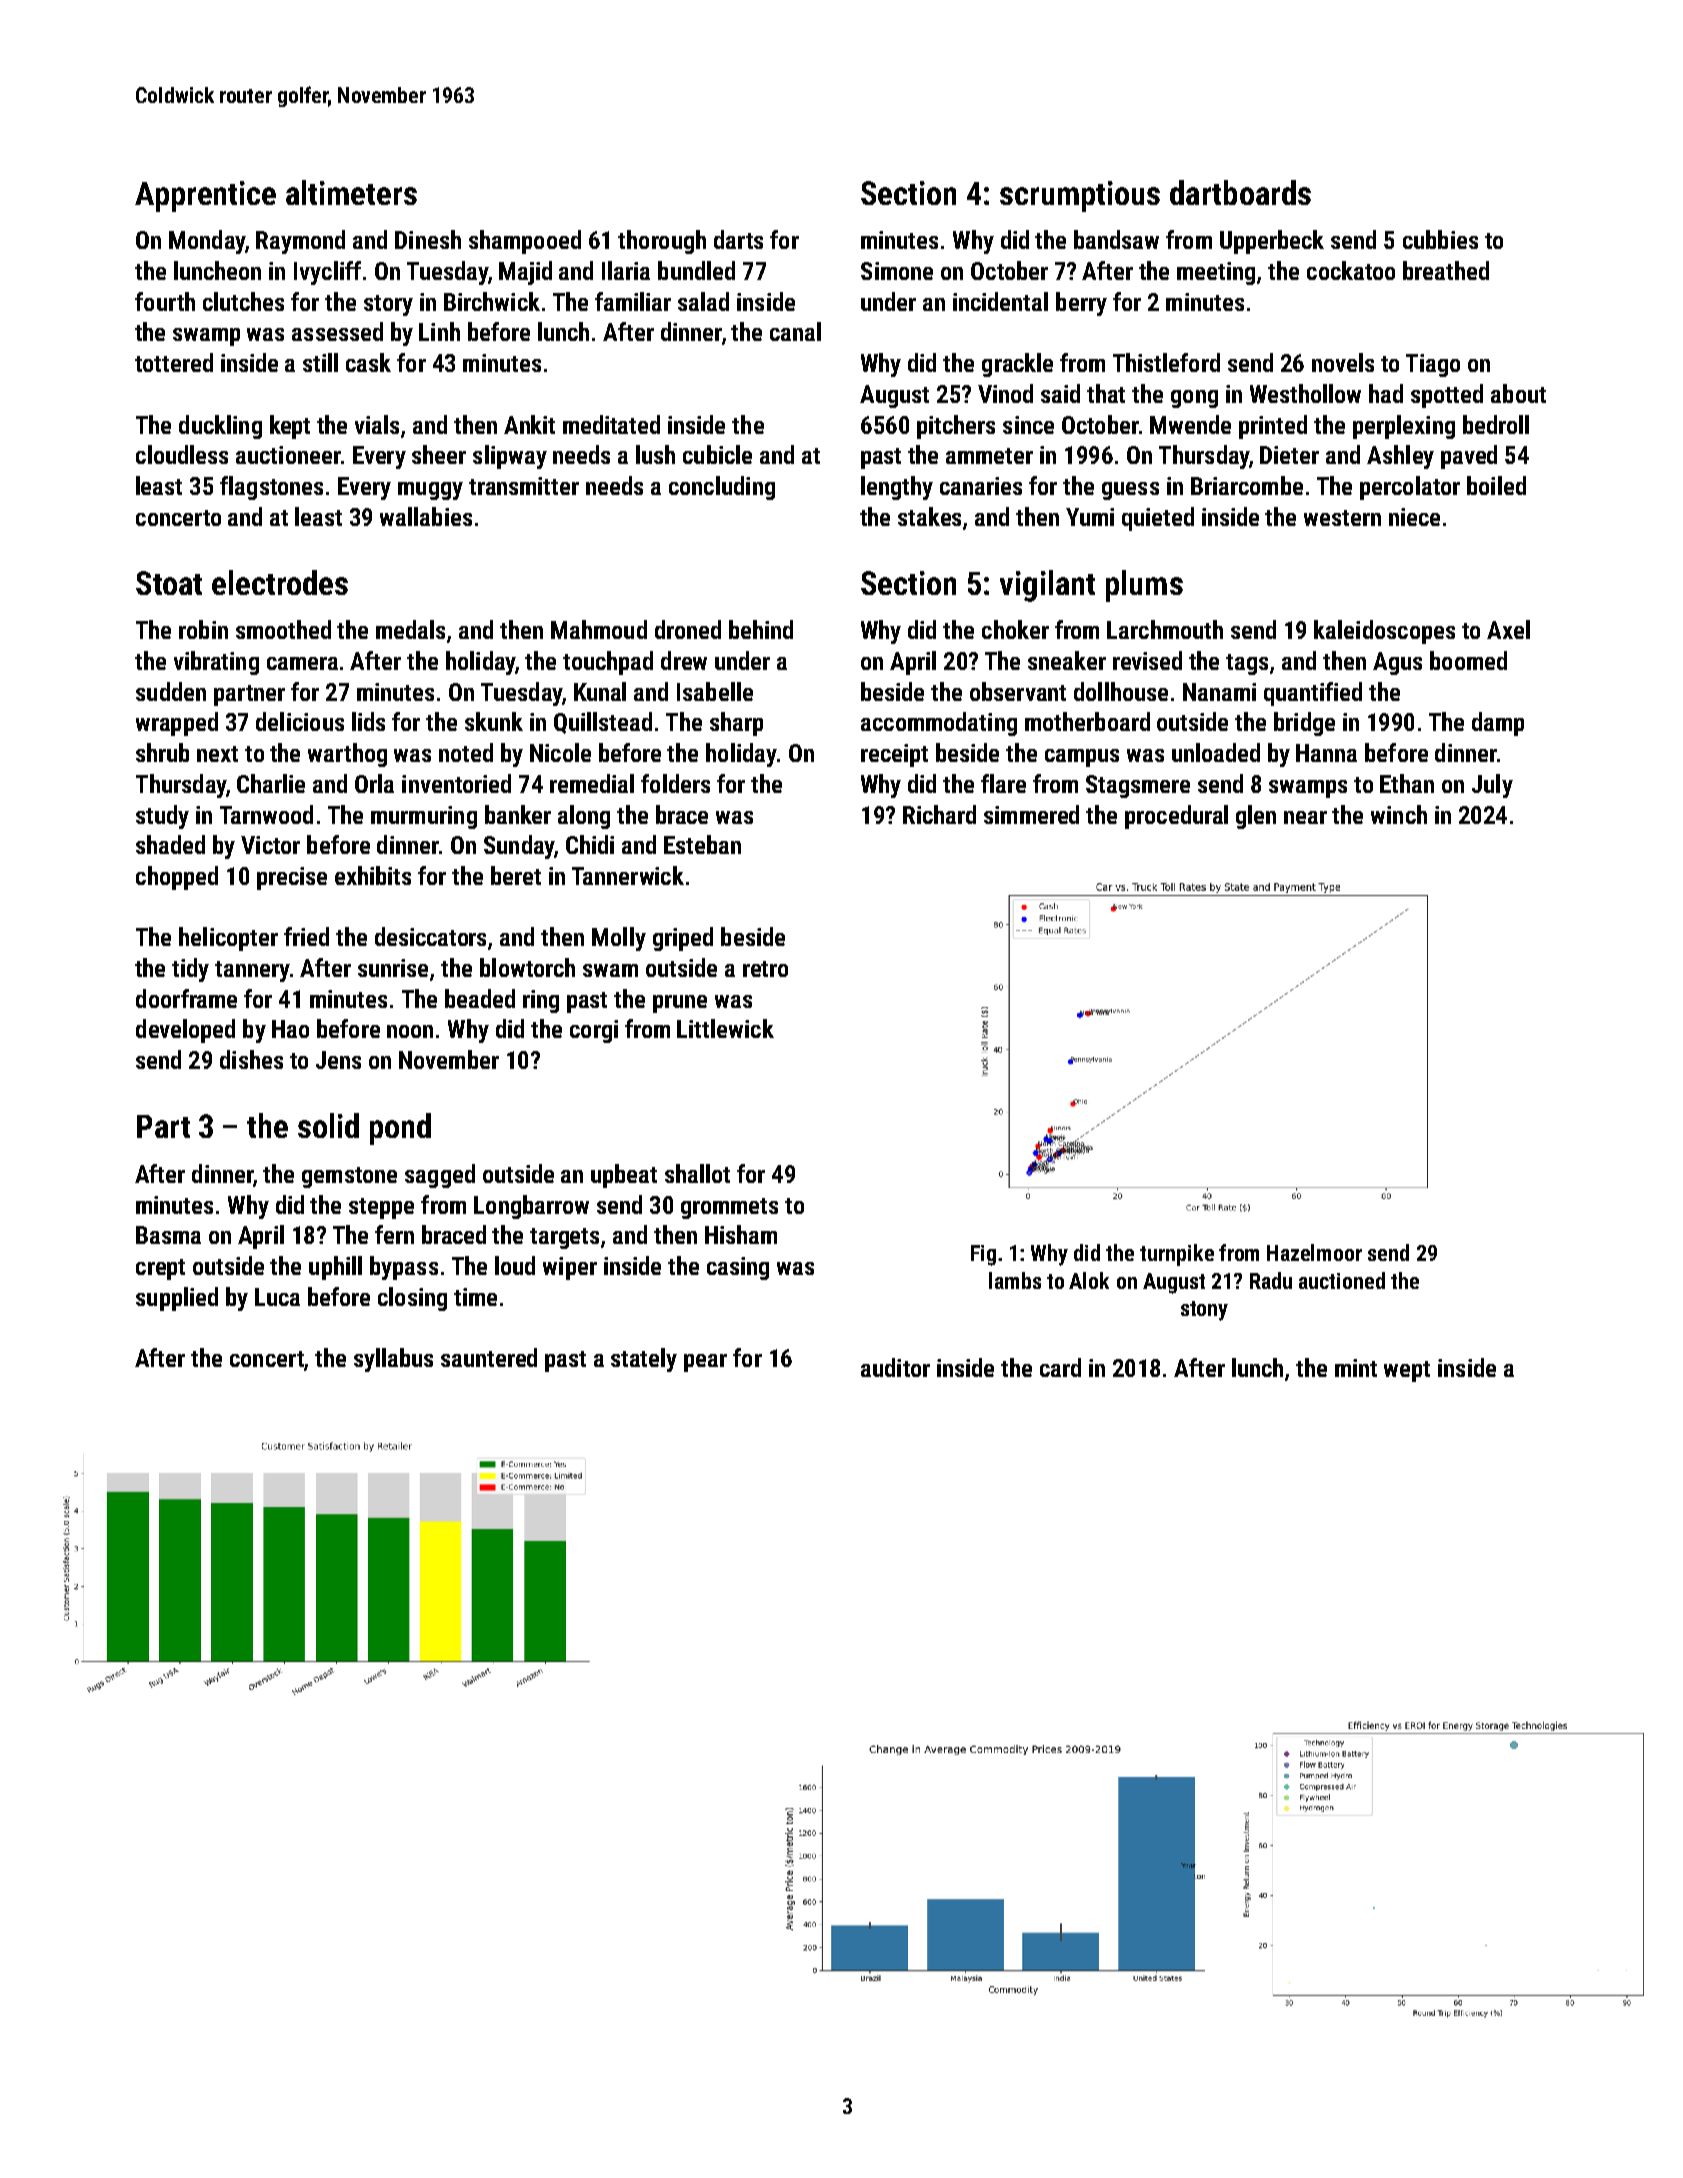 The height and width of the screenshot is (2178, 1683). What do you see at coordinates (1080, 196) in the screenshot?
I see `scrumptious` at bounding box center [1080, 196].
